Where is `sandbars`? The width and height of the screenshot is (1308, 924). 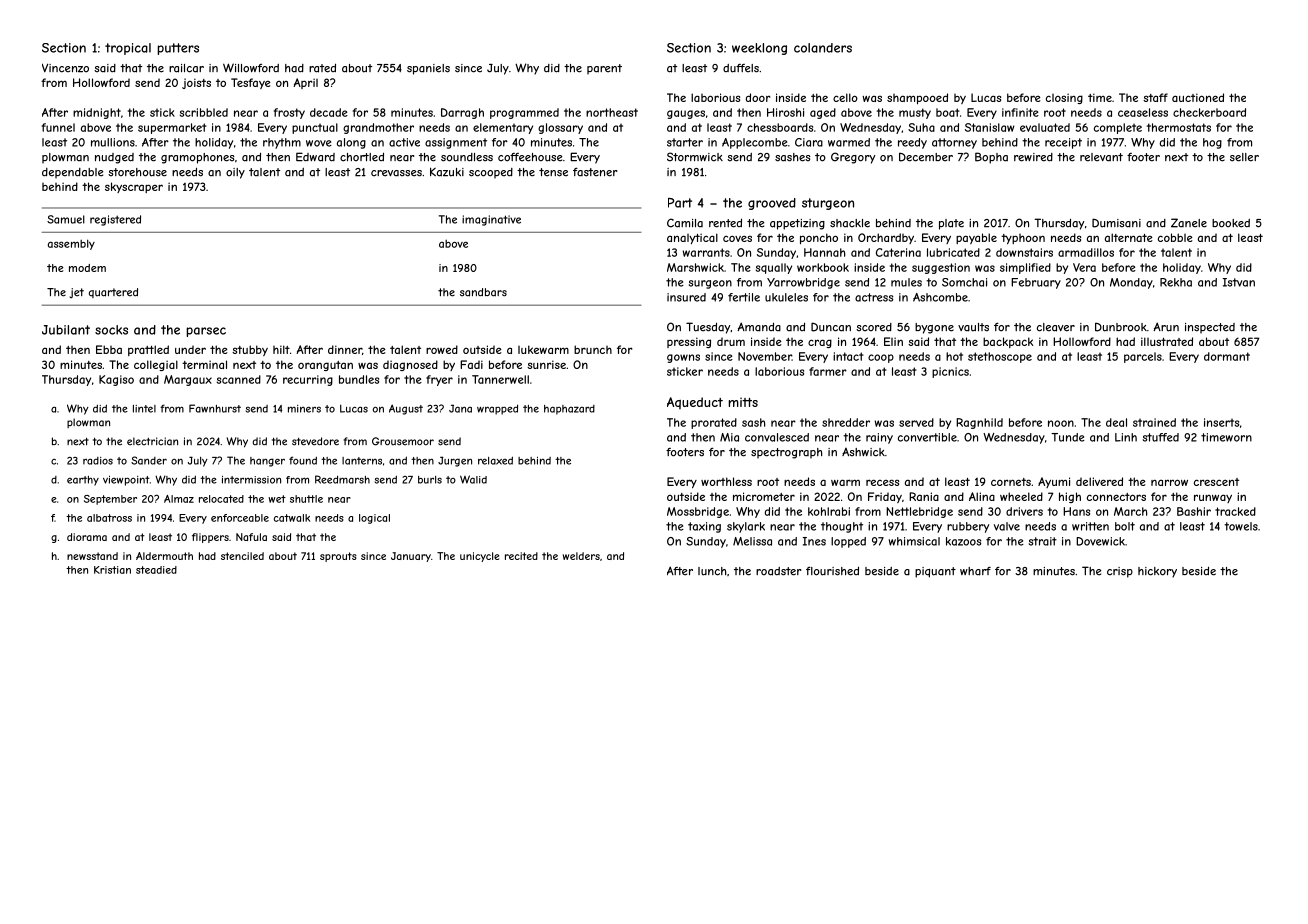
sandbars is located at coordinates (483, 292).
